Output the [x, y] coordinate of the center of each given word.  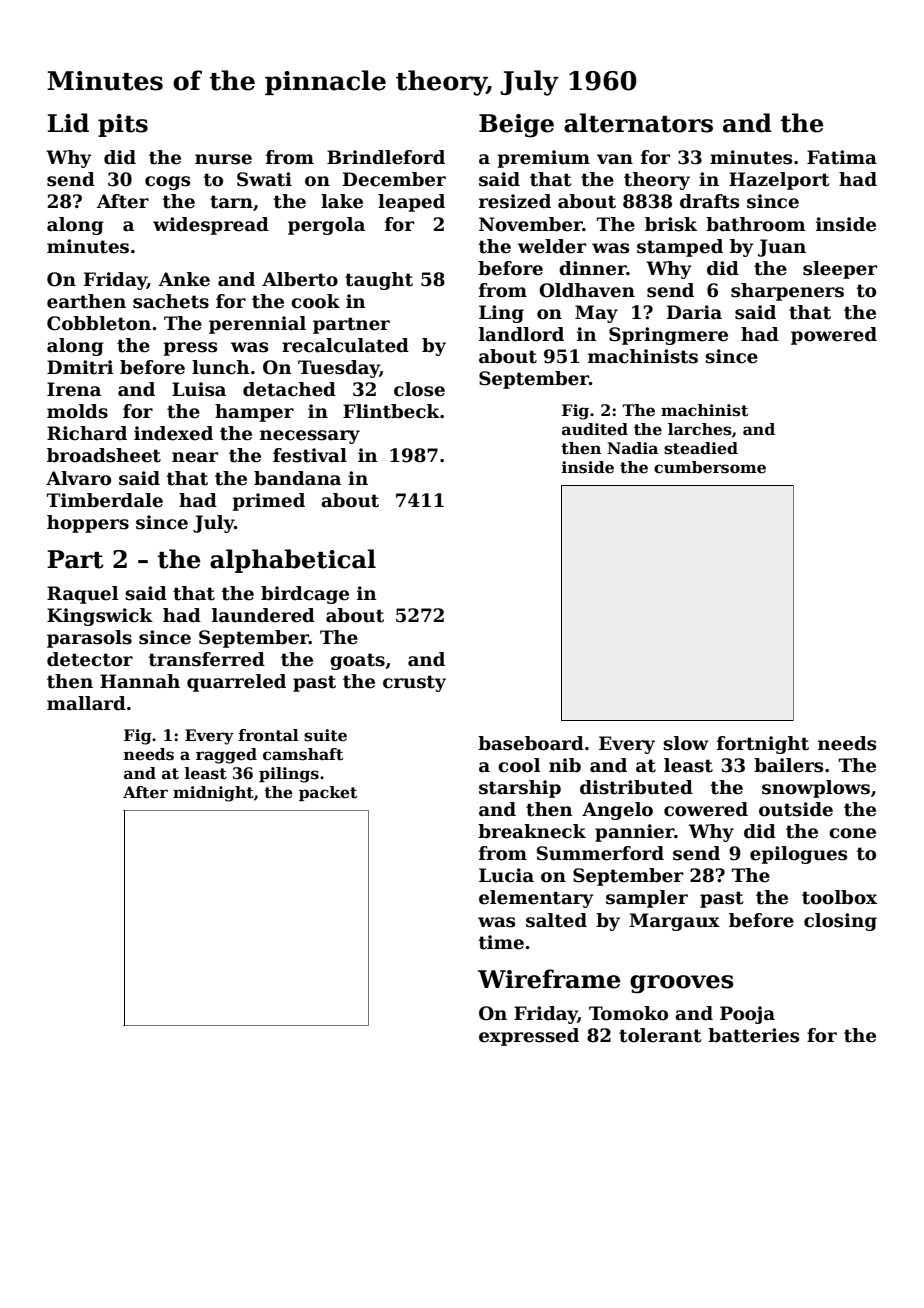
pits [123, 125]
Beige [516, 126]
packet [328, 793]
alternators [638, 123]
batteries [753, 1035]
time [501, 942]
